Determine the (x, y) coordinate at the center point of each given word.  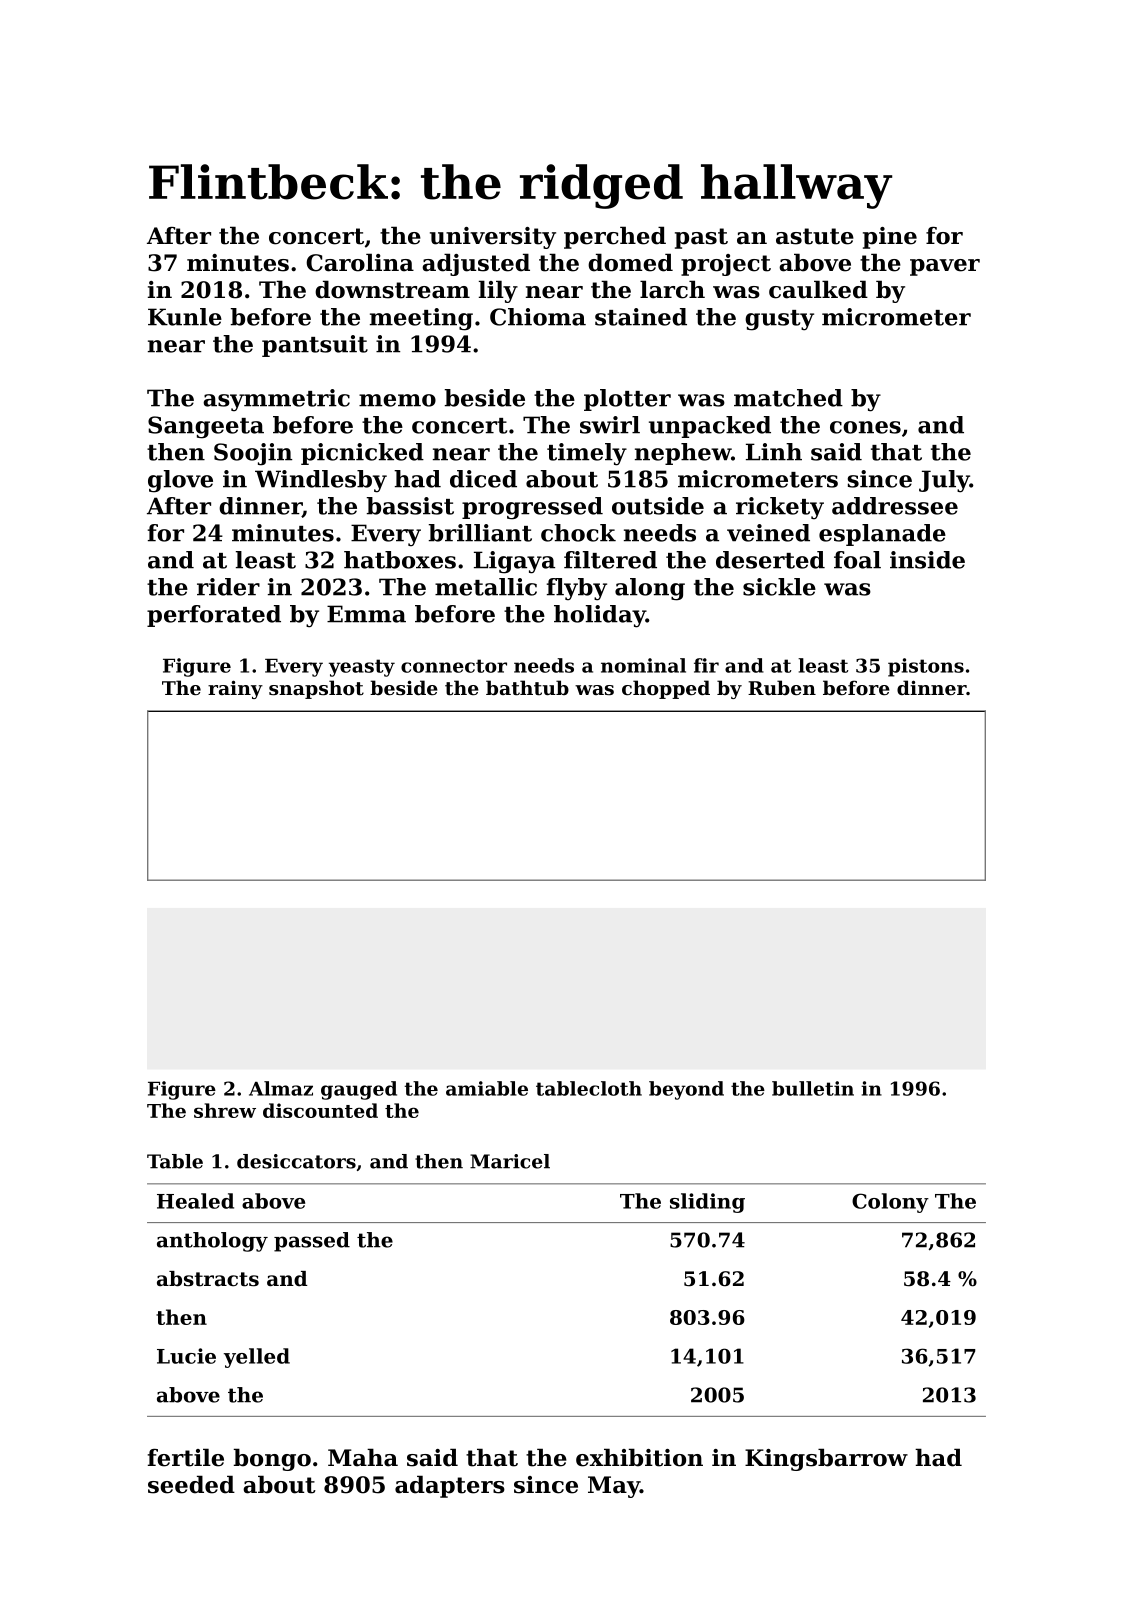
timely (587, 454)
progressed (532, 508)
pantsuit (315, 346)
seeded (191, 1484)
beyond (686, 1090)
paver (945, 267)
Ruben (782, 687)
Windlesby (321, 481)
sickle (779, 587)
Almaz (281, 1088)
